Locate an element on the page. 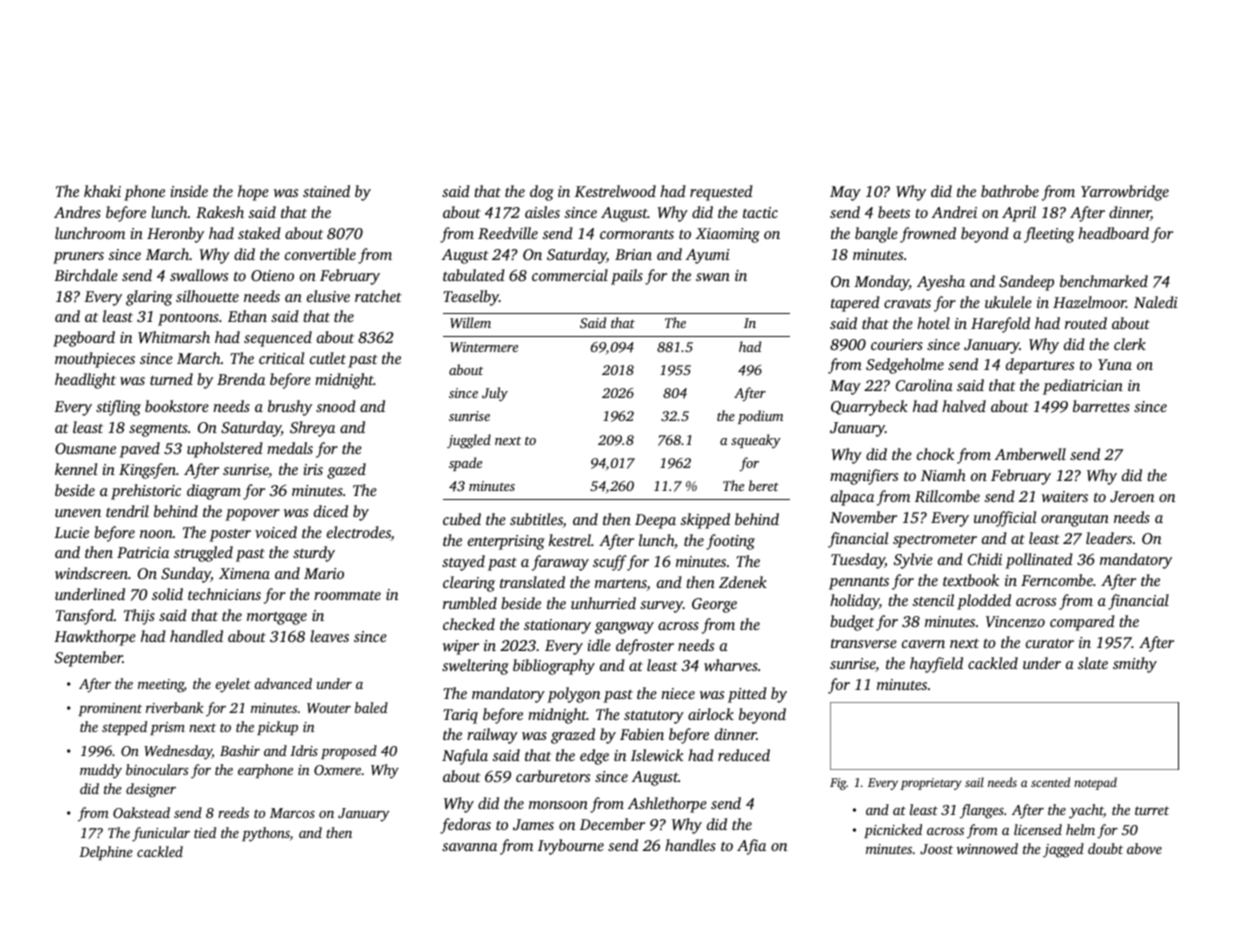 The height and width of the page is (952, 1233). proprietary is located at coordinates (931, 784).
